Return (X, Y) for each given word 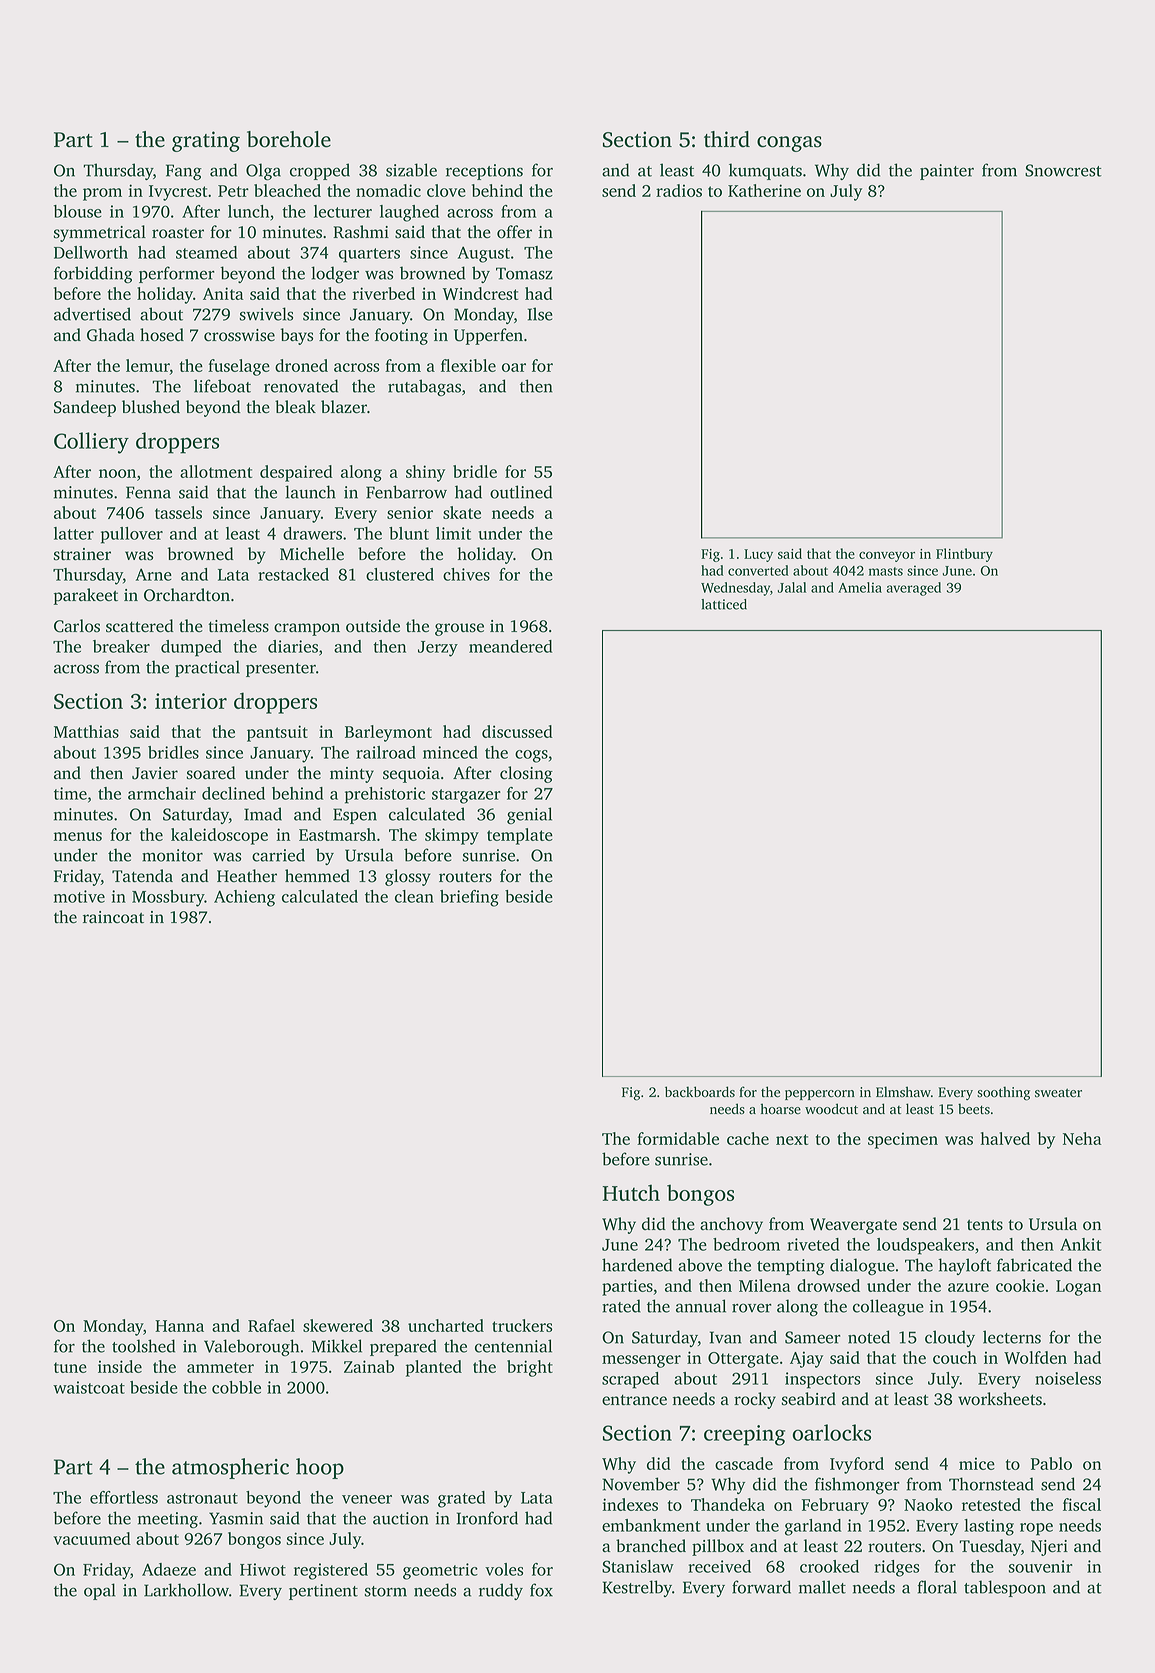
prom (102, 194)
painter (947, 172)
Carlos (77, 626)
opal (100, 1591)
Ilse (540, 314)
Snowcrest (1063, 170)
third (727, 139)
